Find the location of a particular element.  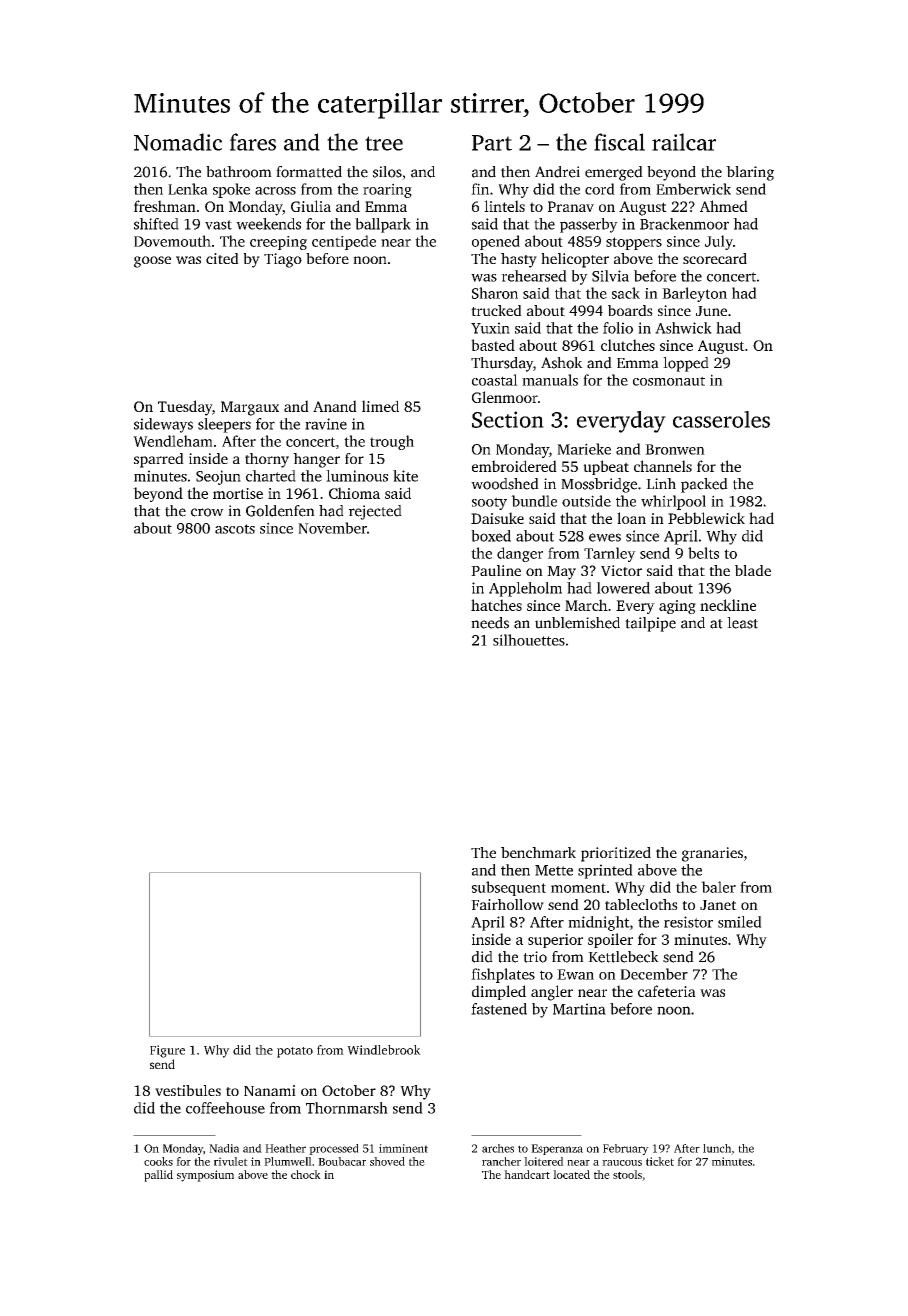

tree is located at coordinates (384, 143).
